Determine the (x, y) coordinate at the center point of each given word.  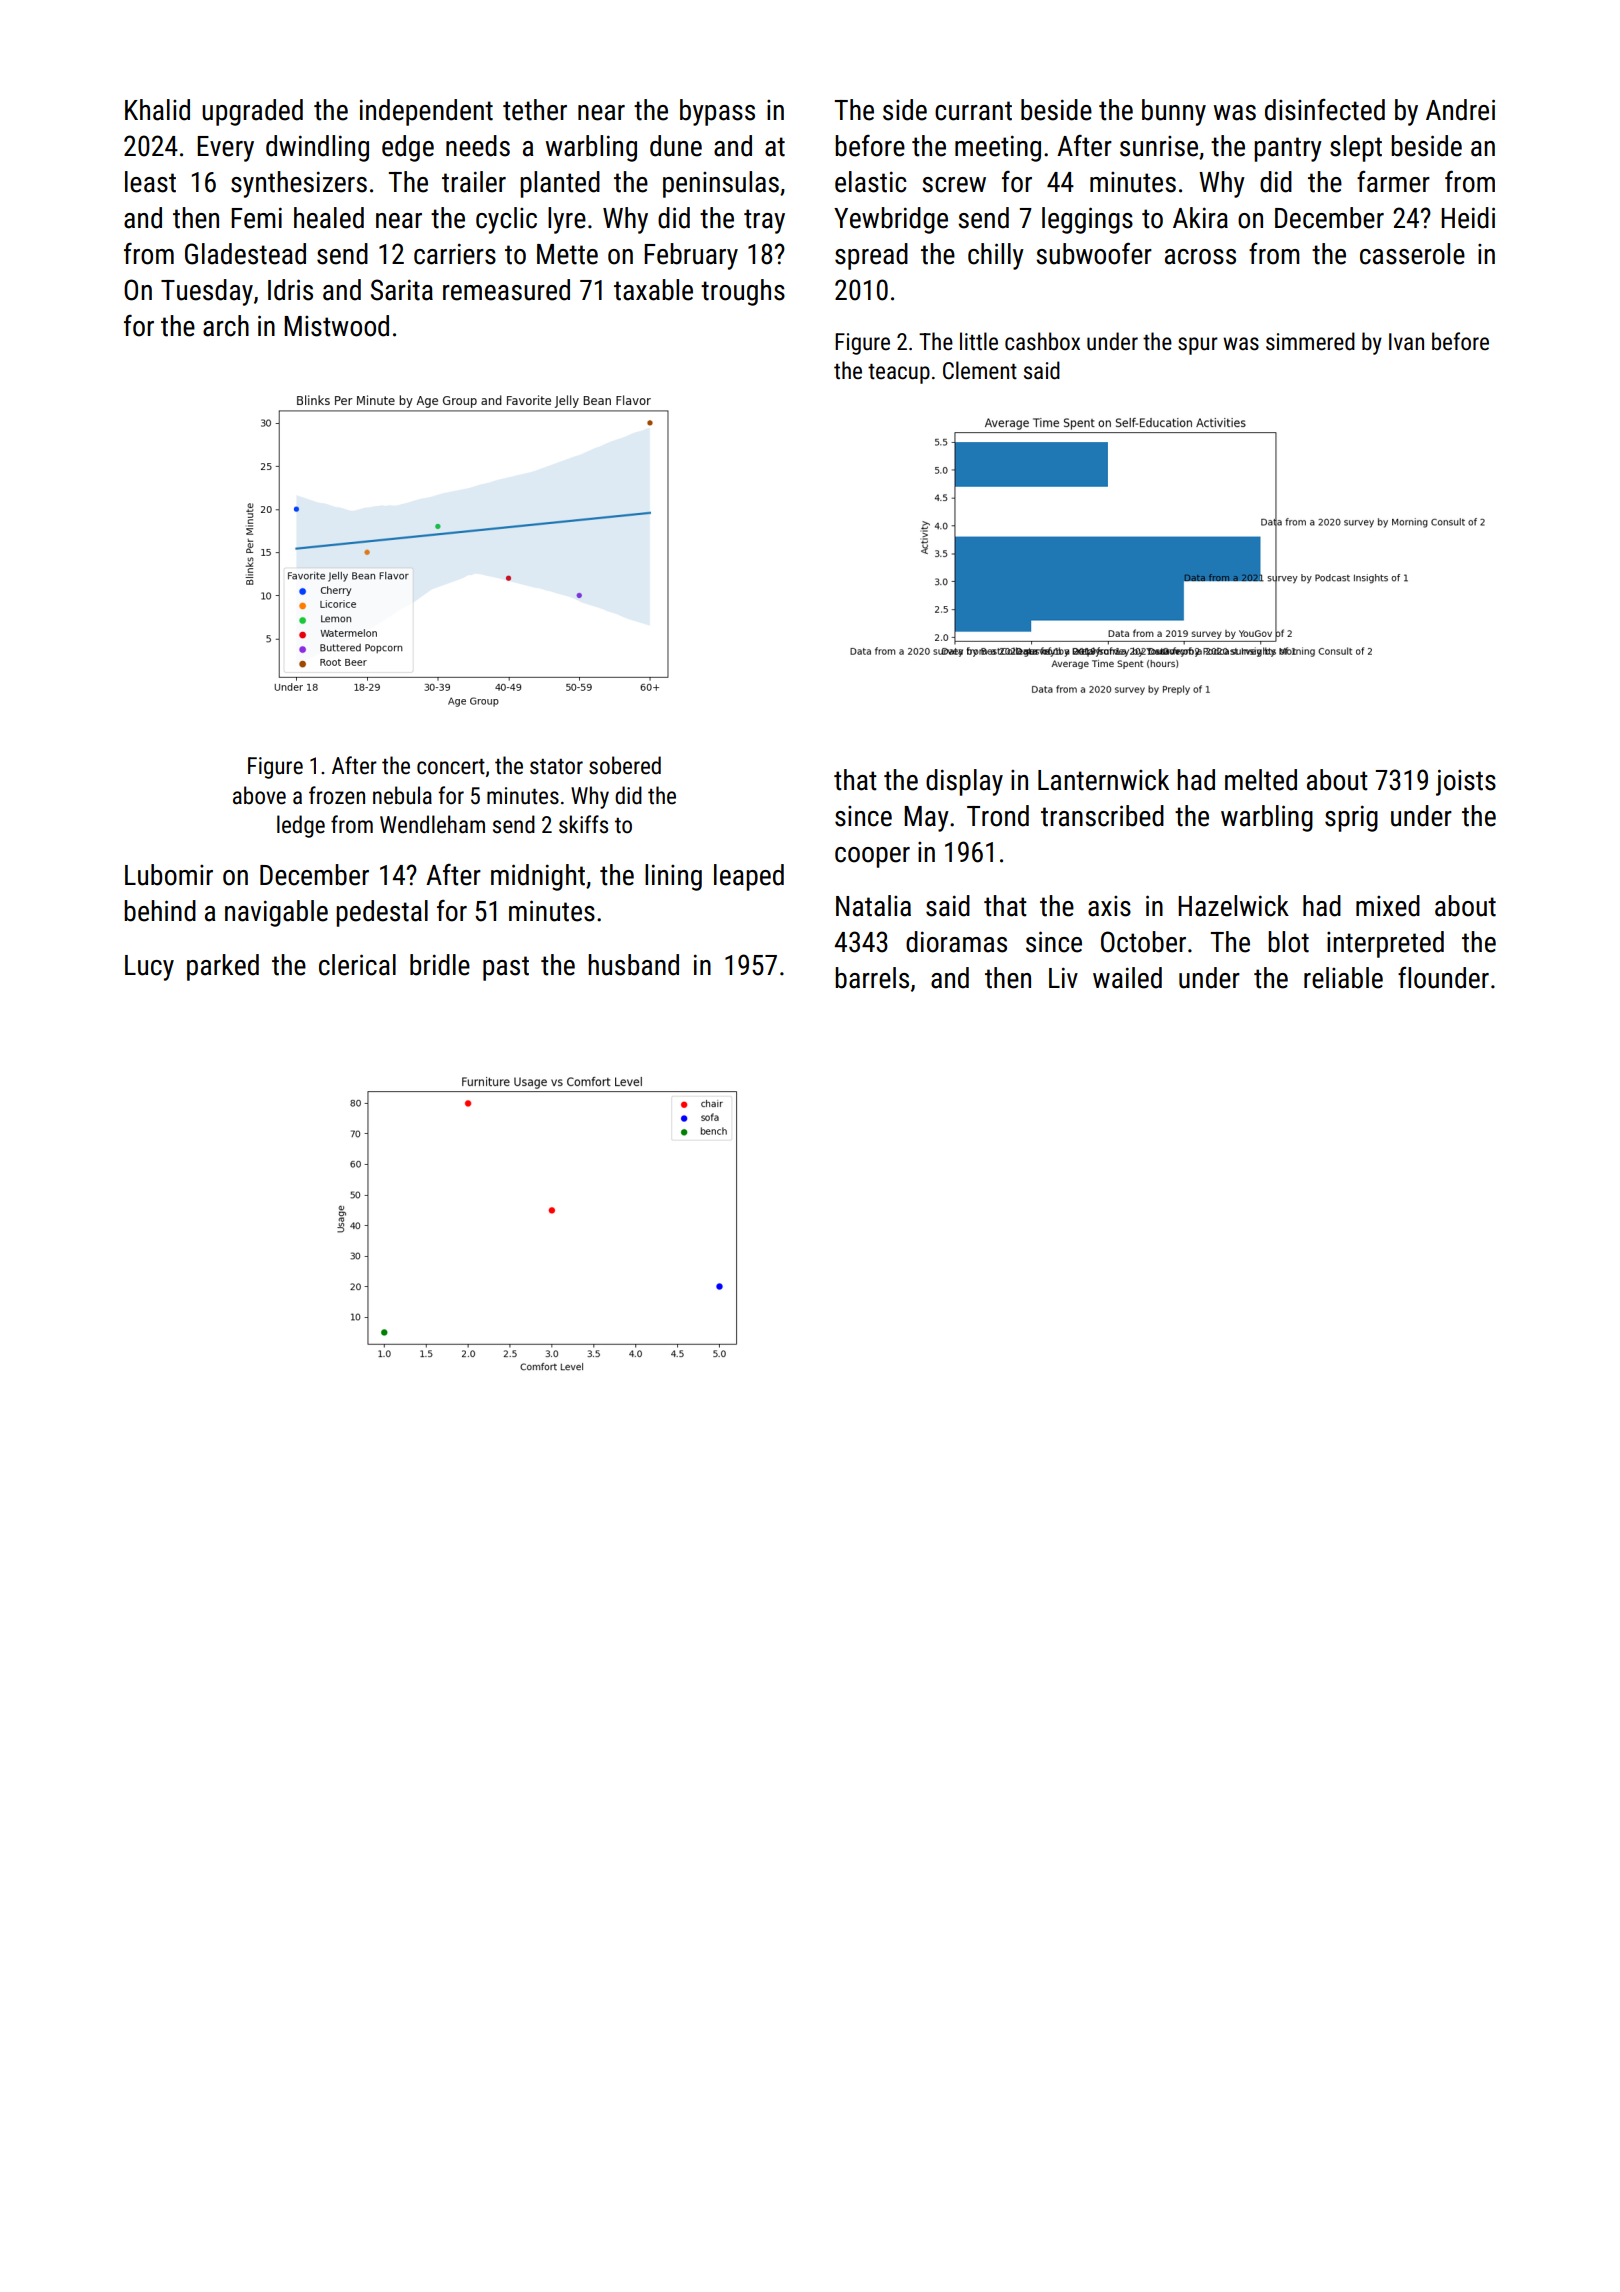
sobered (625, 765)
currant (973, 111)
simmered (1310, 341)
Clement (980, 370)
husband (633, 965)
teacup (899, 374)
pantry (1288, 149)
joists (1466, 782)
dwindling (317, 148)
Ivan (1406, 342)
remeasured (506, 290)
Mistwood (336, 326)
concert (451, 767)
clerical (357, 965)
